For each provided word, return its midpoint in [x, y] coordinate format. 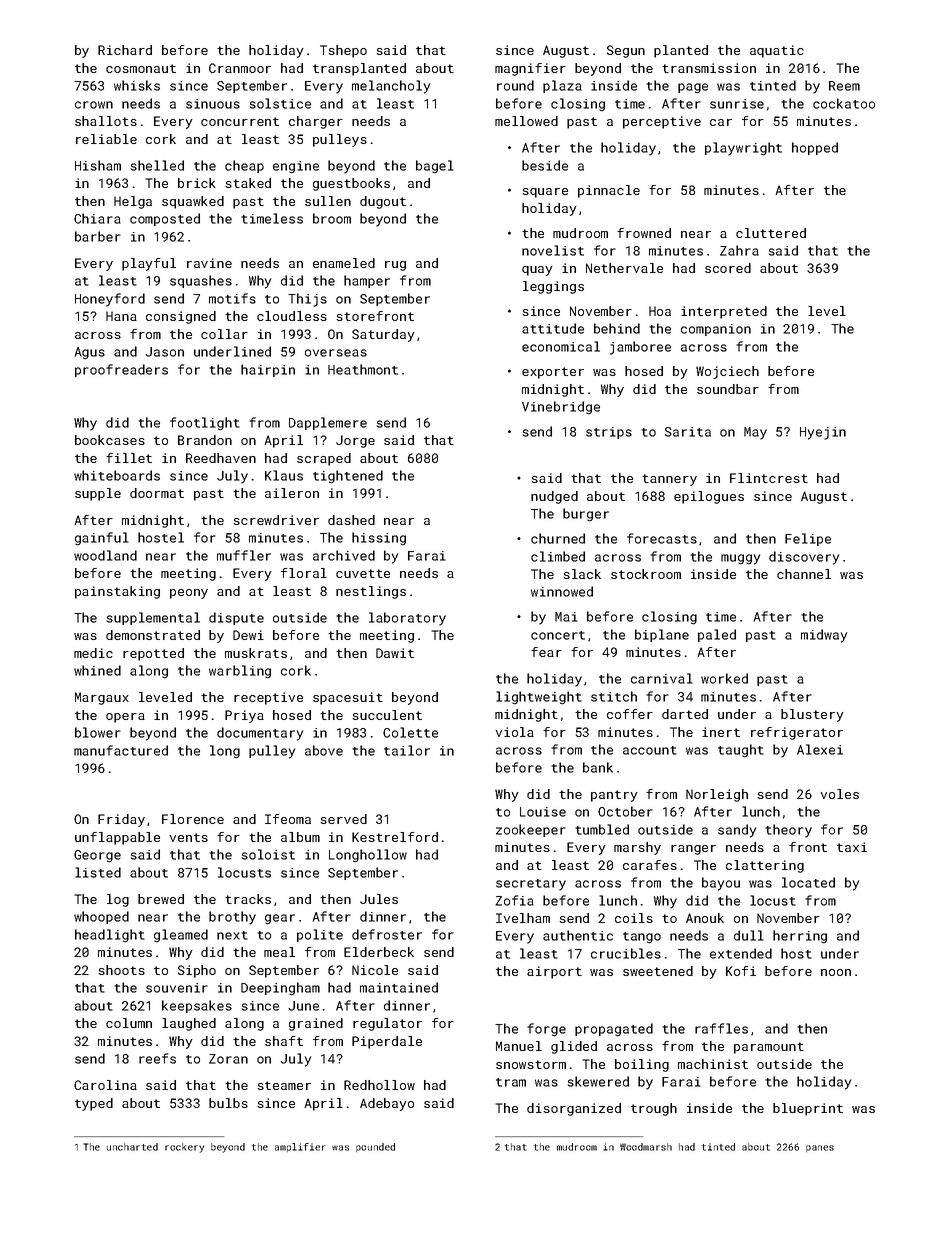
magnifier [530, 69]
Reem [844, 86]
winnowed [562, 591]
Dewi [248, 635]
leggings [553, 287]
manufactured [121, 750]
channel [804, 574]
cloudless [292, 316]
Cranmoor [240, 68]
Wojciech [727, 372]
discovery [804, 558]
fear [546, 652]
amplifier [300, 1147]
